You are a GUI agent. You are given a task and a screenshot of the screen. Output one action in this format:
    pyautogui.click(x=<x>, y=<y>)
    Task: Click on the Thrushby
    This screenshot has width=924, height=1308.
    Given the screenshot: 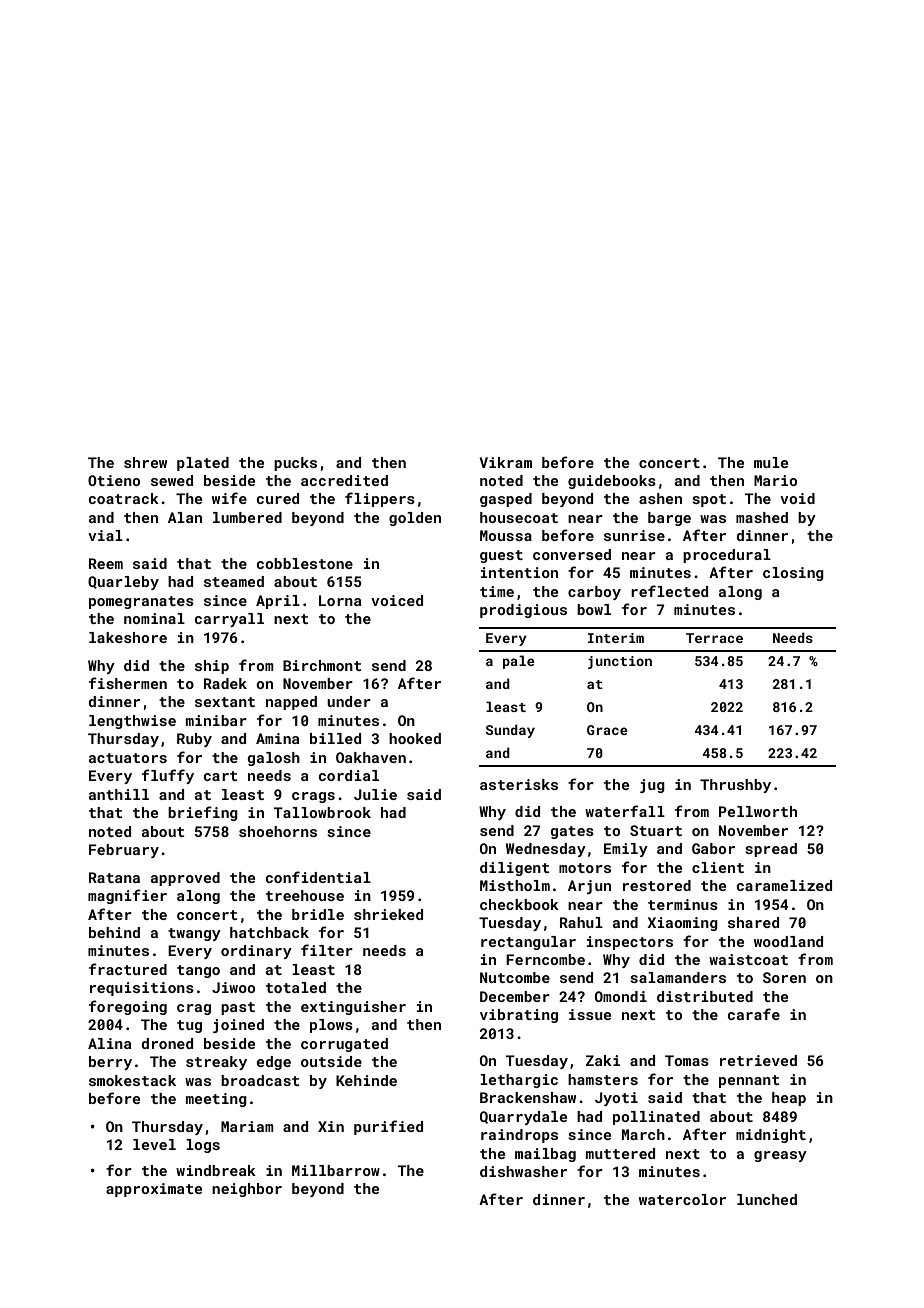 What is the action you would take?
    pyautogui.click(x=735, y=786)
